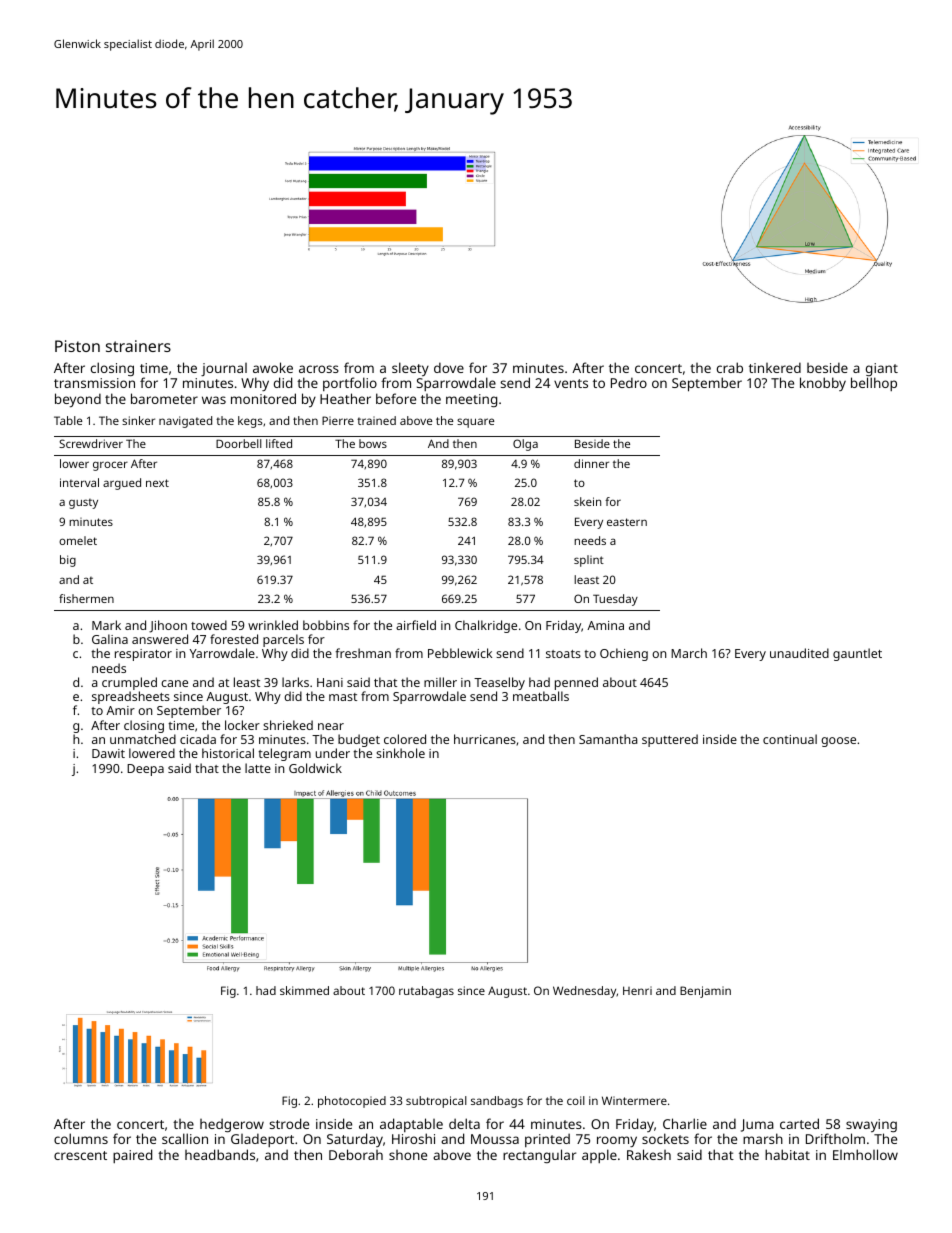  Describe the element at coordinates (471, 400) in the image. I see `meeting` at that location.
